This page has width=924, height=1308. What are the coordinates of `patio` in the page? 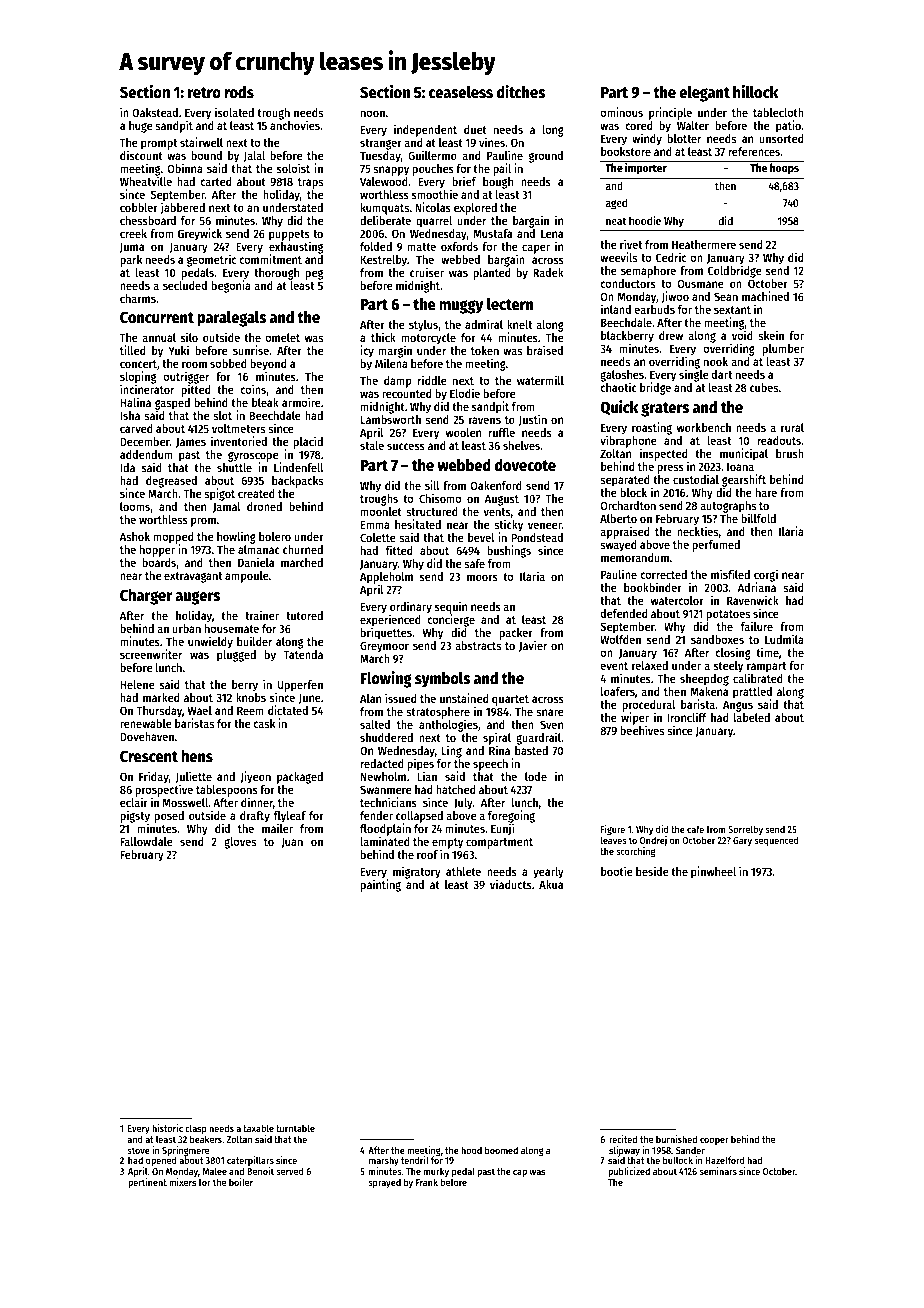 It's located at (788, 126).
